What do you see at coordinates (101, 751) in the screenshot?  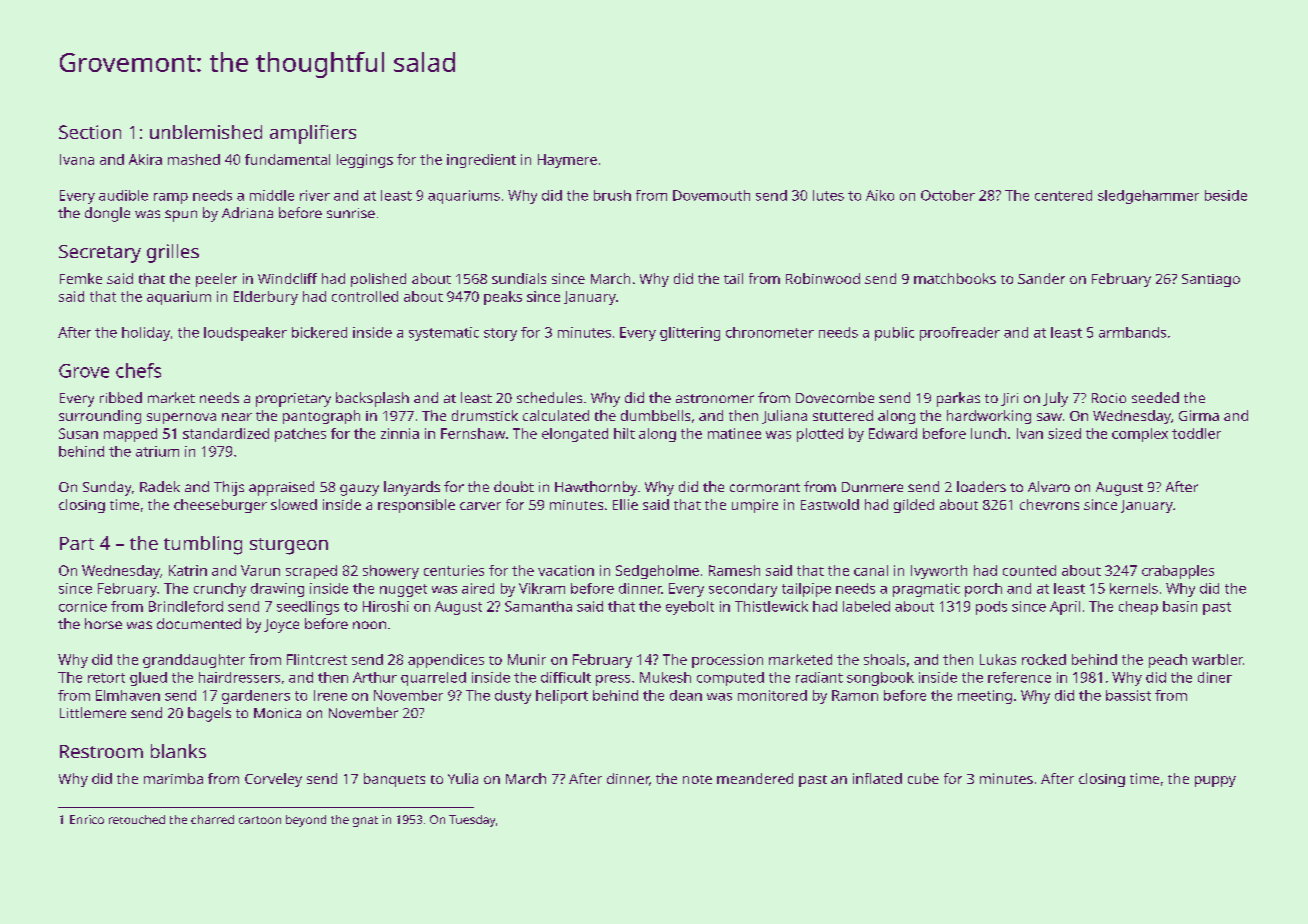 I see `Restroom` at bounding box center [101, 751].
